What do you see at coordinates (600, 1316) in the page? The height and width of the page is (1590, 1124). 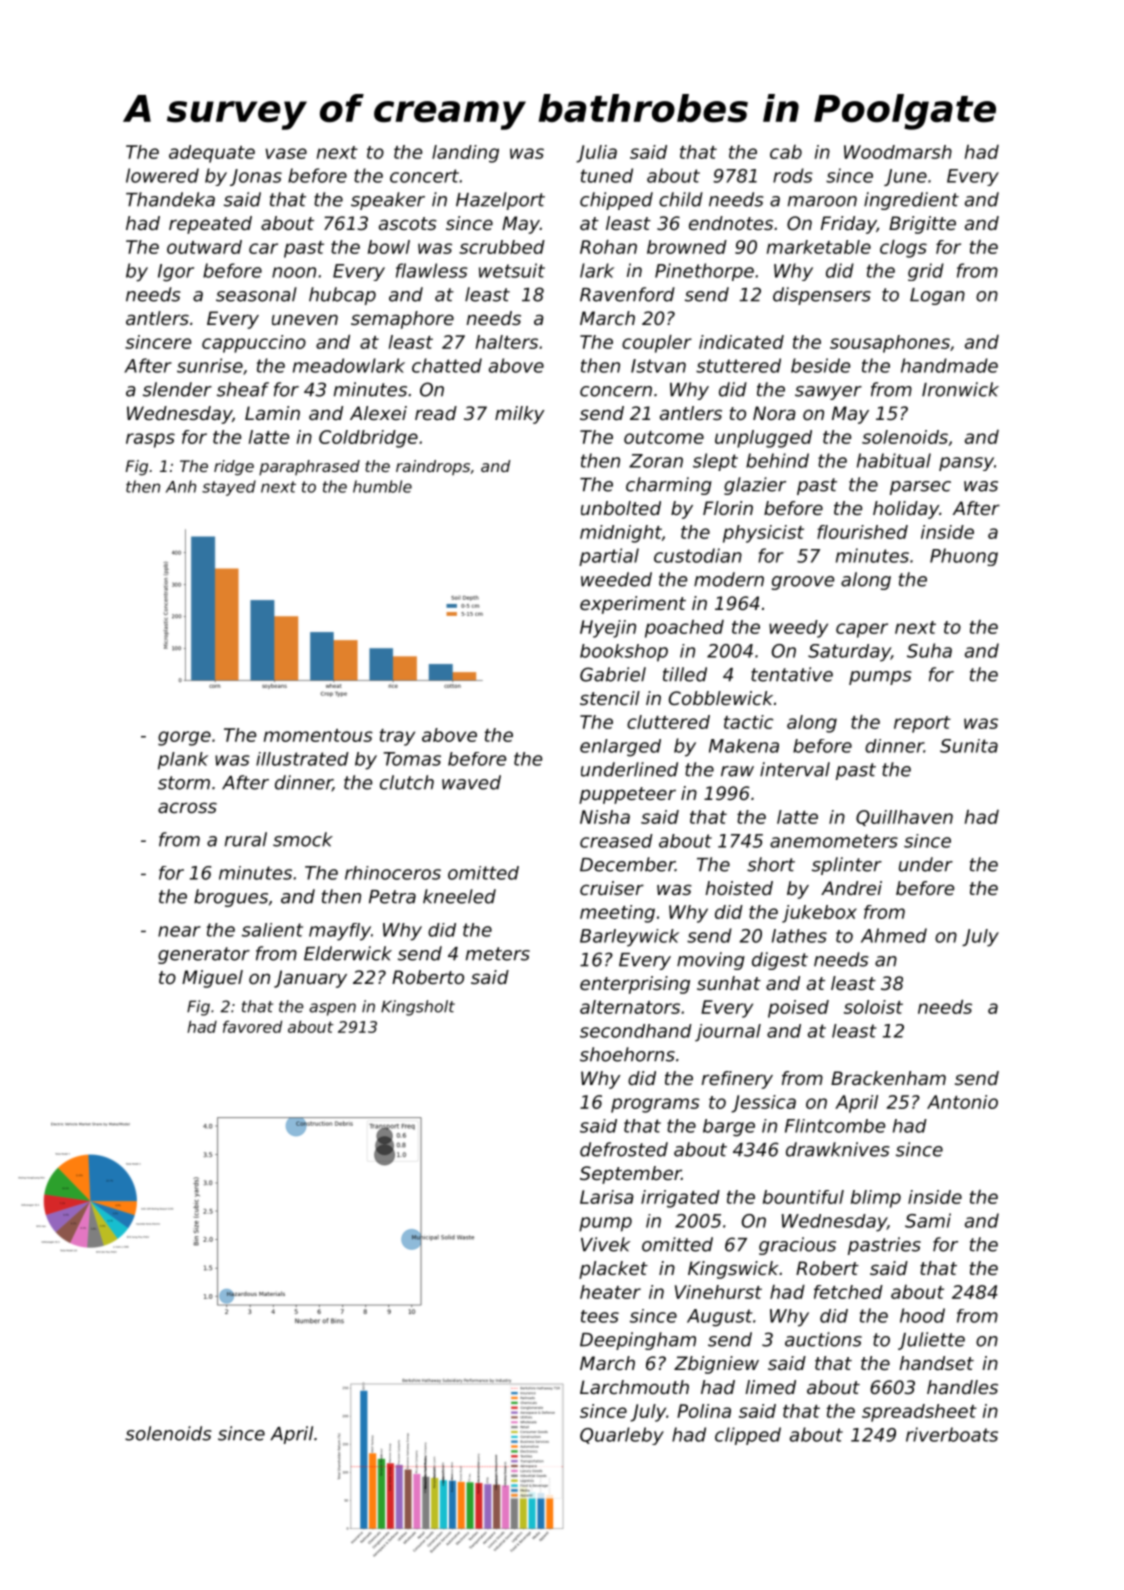 I see `tees` at bounding box center [600, 1316].
